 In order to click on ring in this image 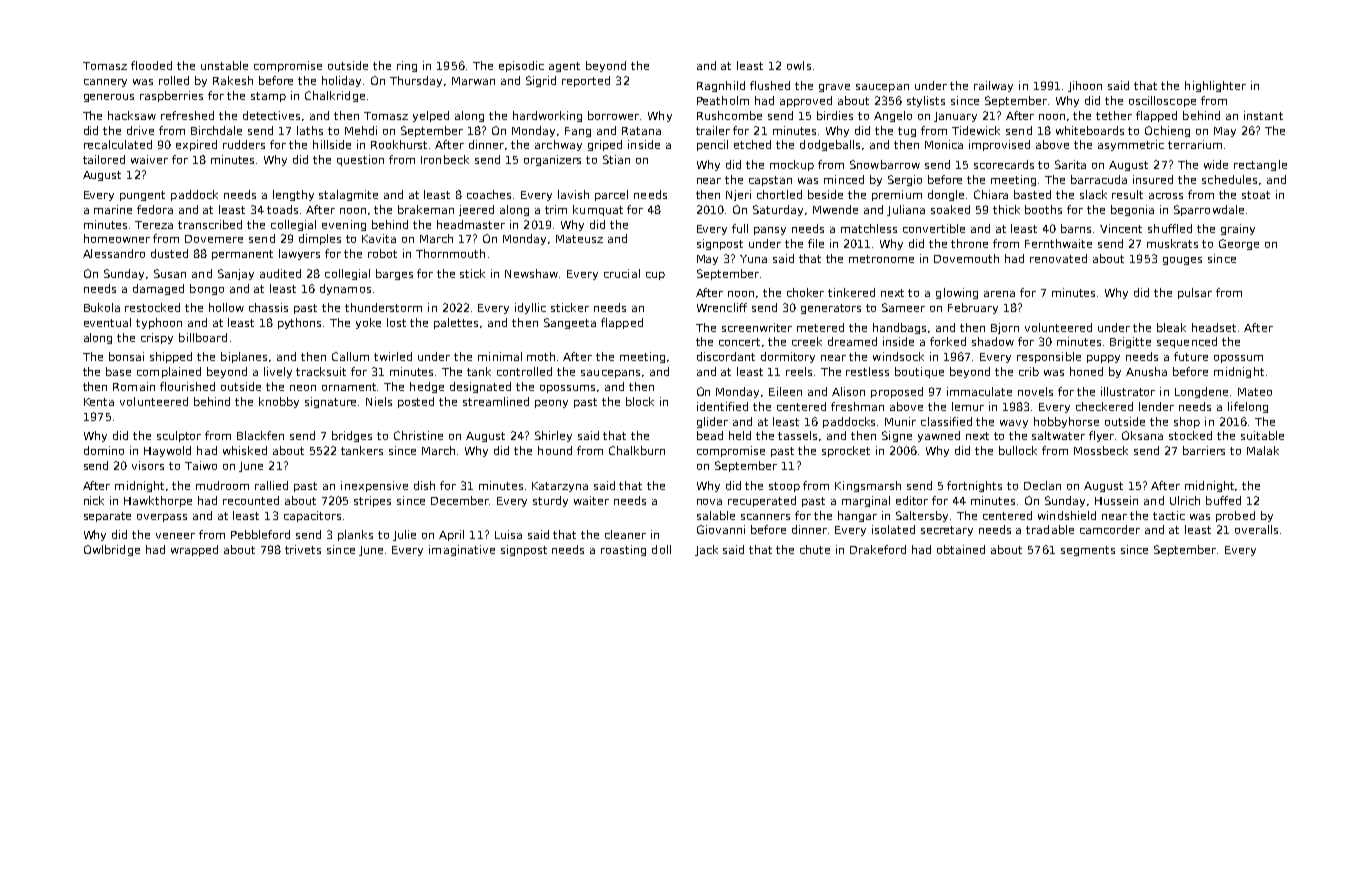, I will do `click(407, 66)`.
